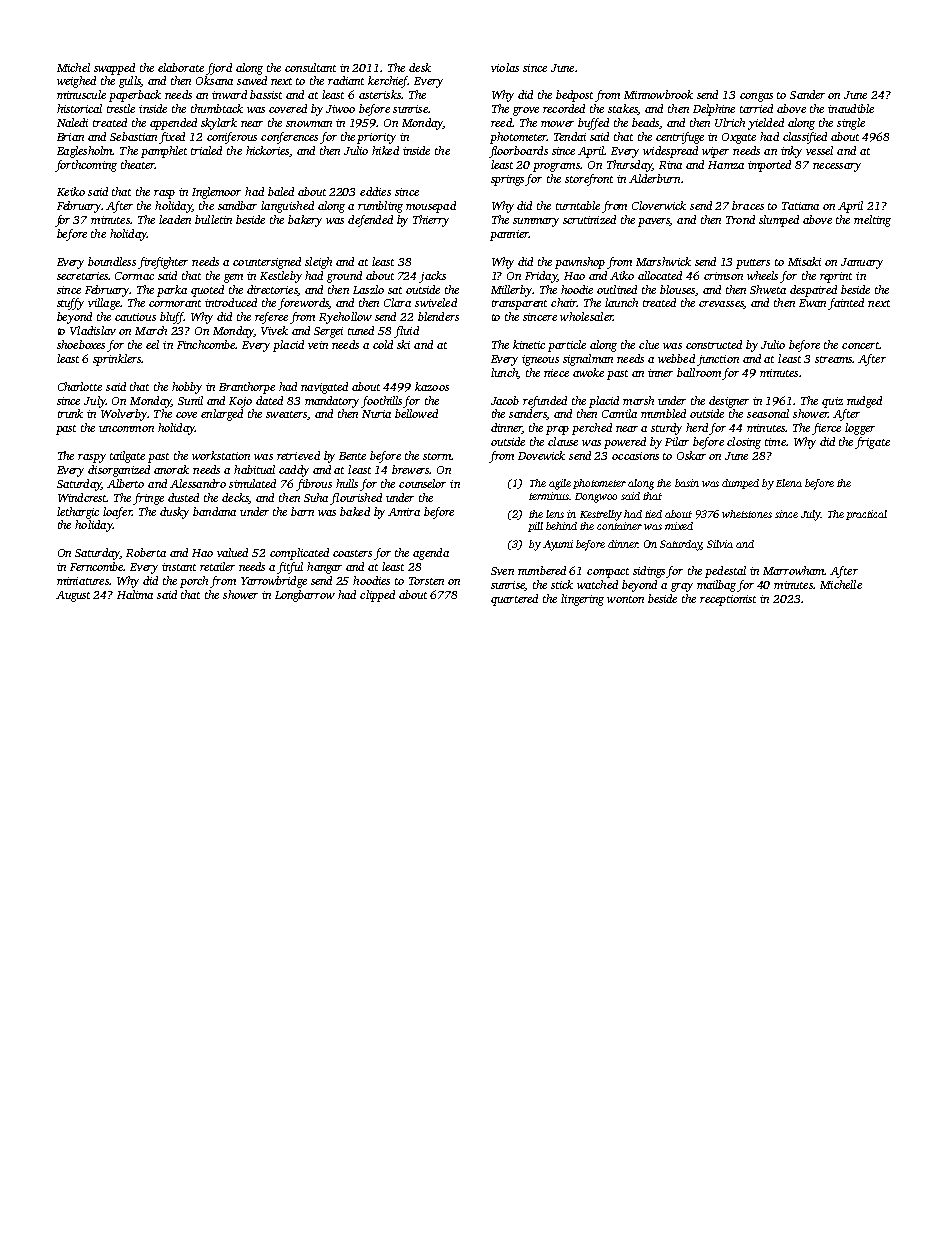 This screenshot has height=1233, width=952. I want to click on blenders, so click(438, 316).
